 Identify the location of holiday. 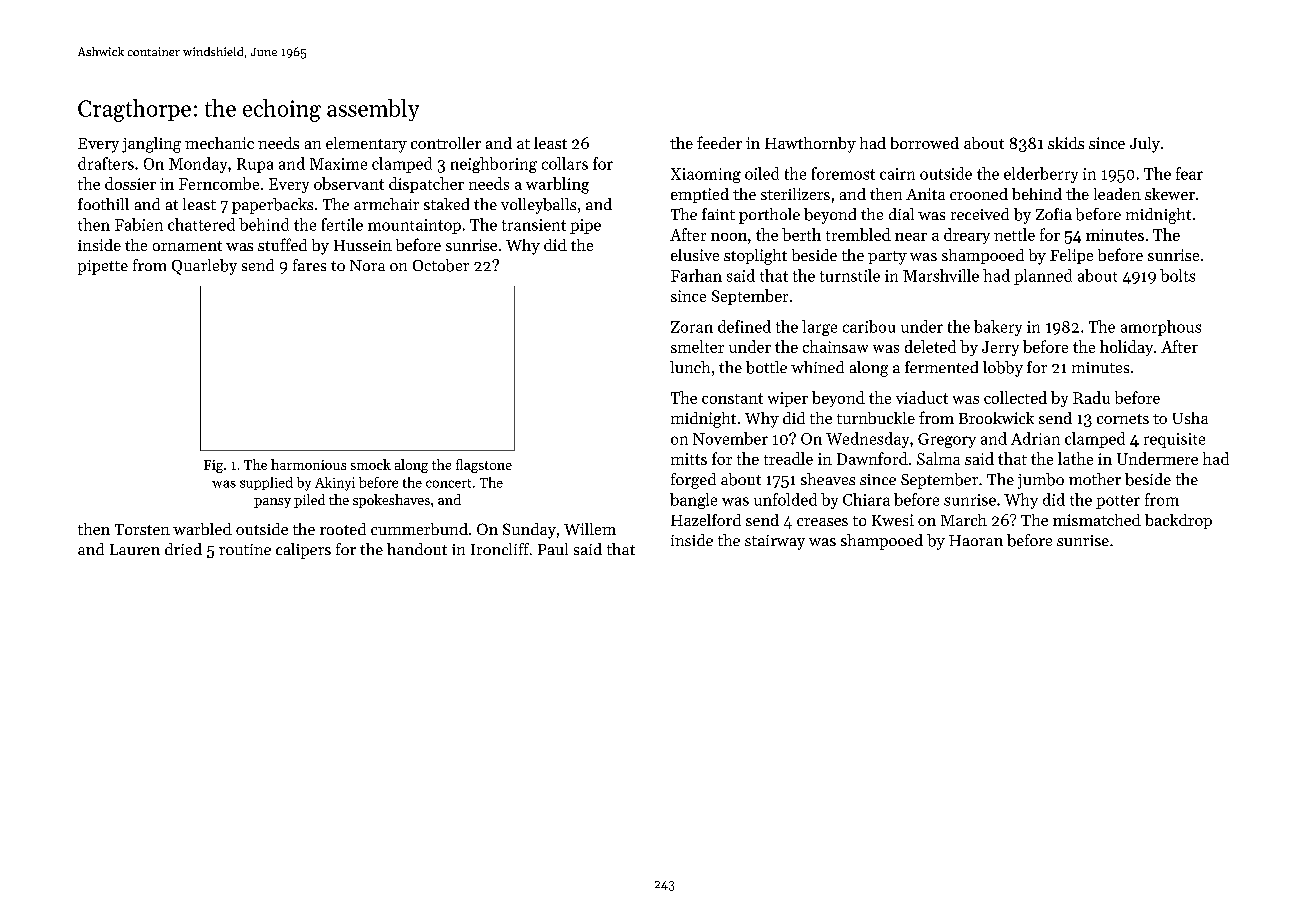
(1126, 348).
